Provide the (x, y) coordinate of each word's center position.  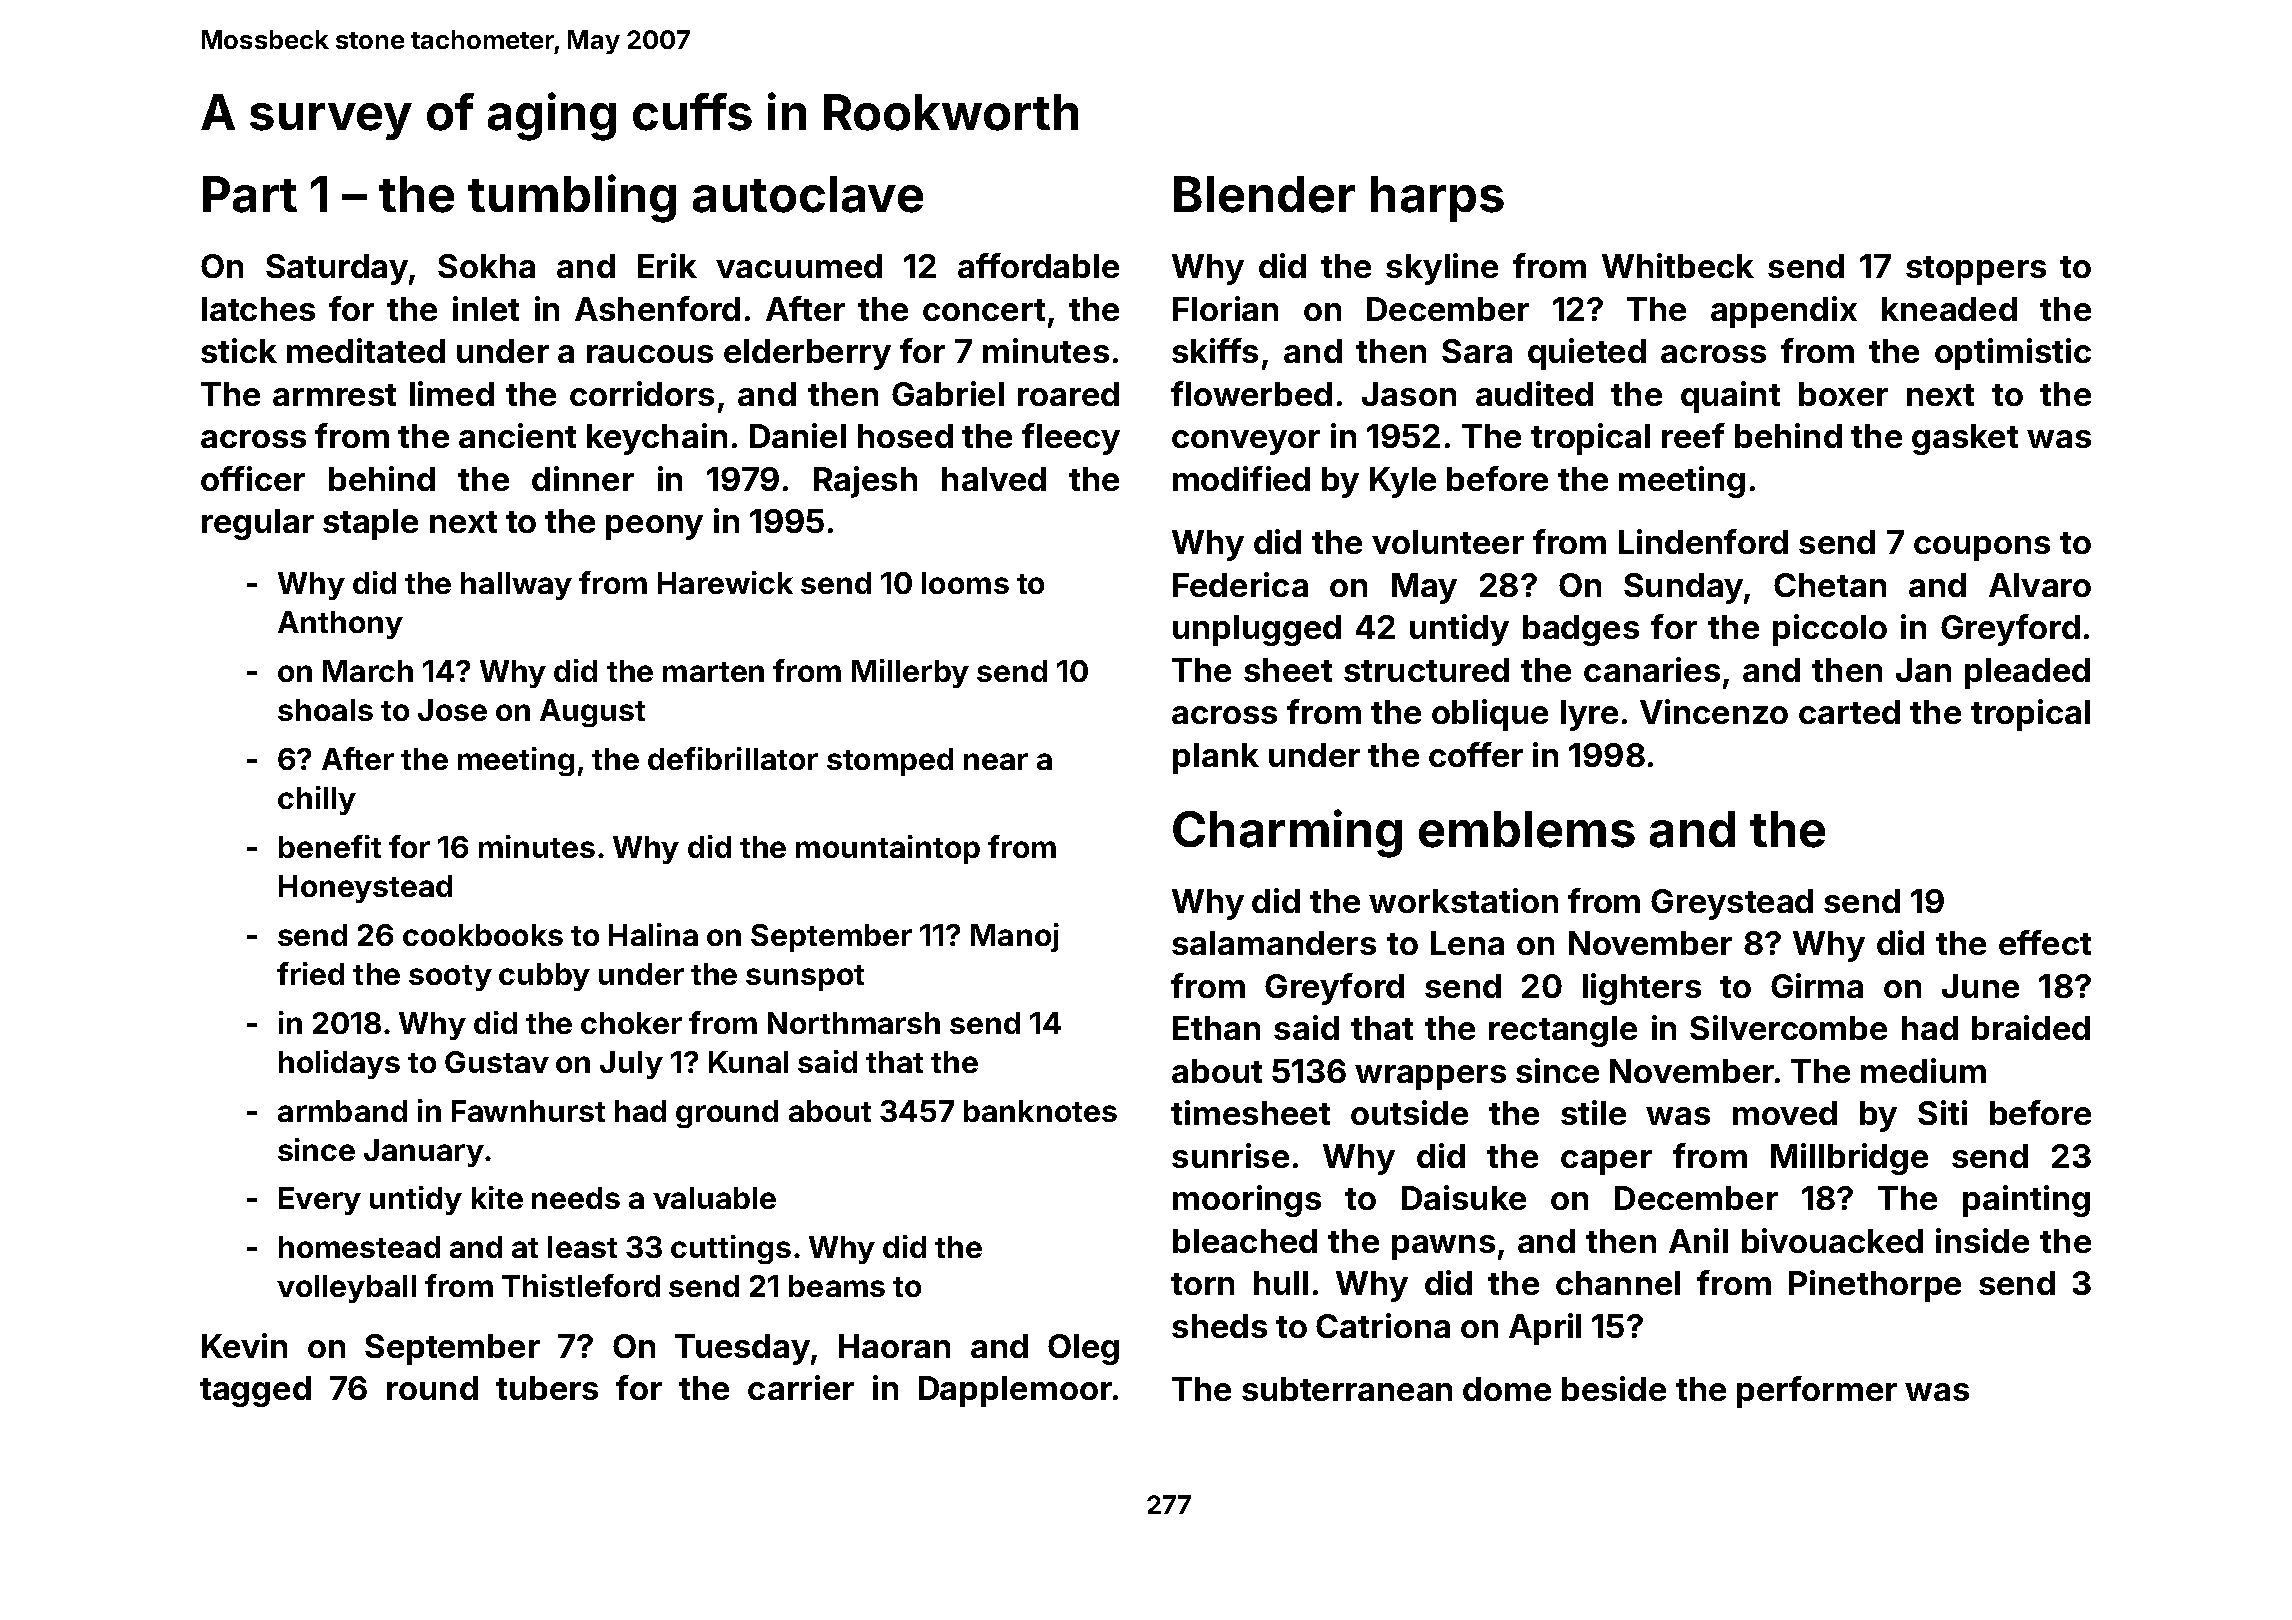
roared (1068, 394)
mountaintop (888, 849)
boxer (1843, 394)
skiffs (1215, 350)
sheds (1219, 1326)
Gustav (497, 1062)
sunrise (1230, 1155)
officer (253, 478)
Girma (1817, 985)
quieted (1587, 354)
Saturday (337, 269)
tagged (255, 1391)
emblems (1527, 829)
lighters (1642, 989)
